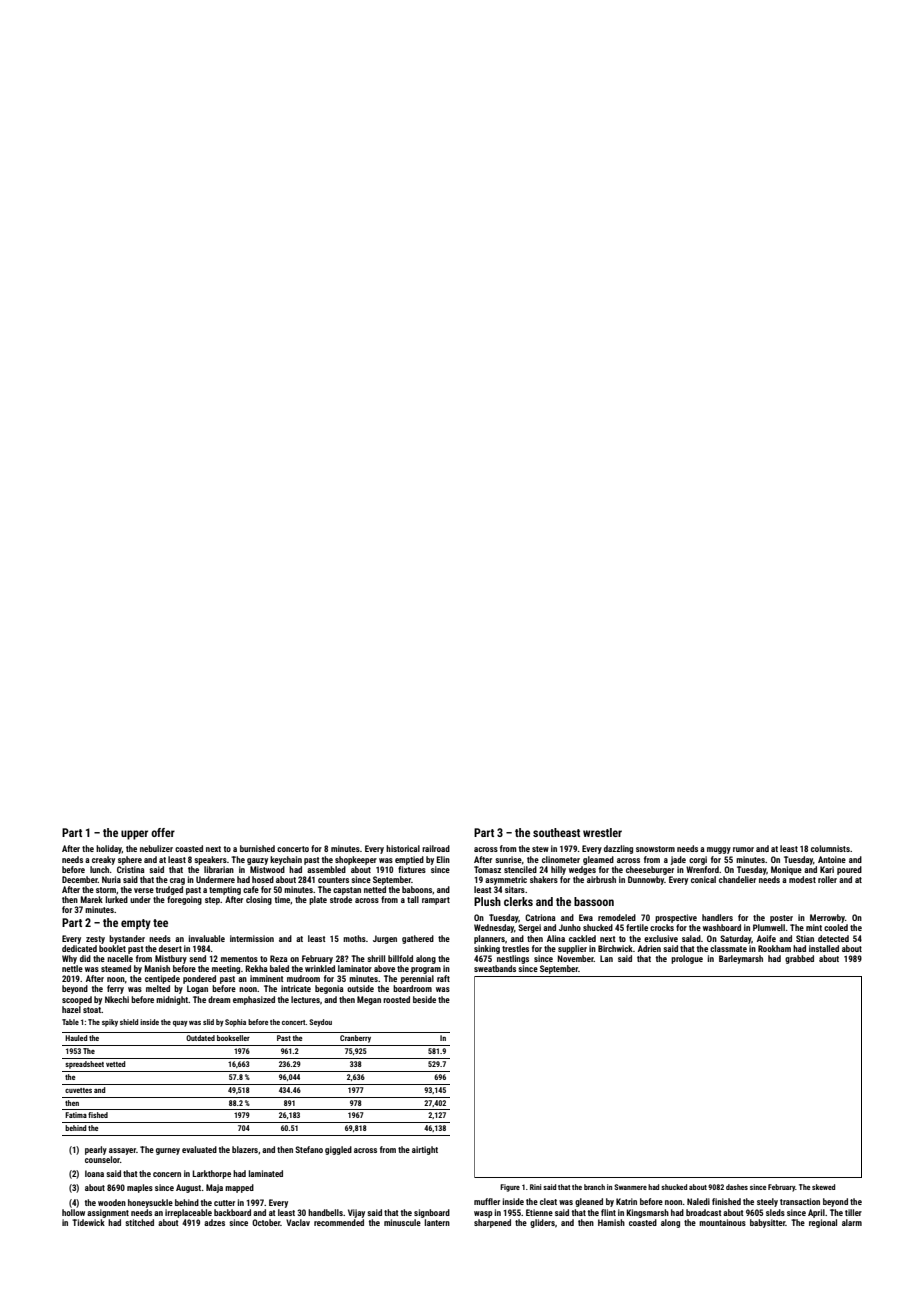  What do you see at coordinates (356, 1213) in the screenshot?
I see `Vijay` at bounding box center [356, 1213].
